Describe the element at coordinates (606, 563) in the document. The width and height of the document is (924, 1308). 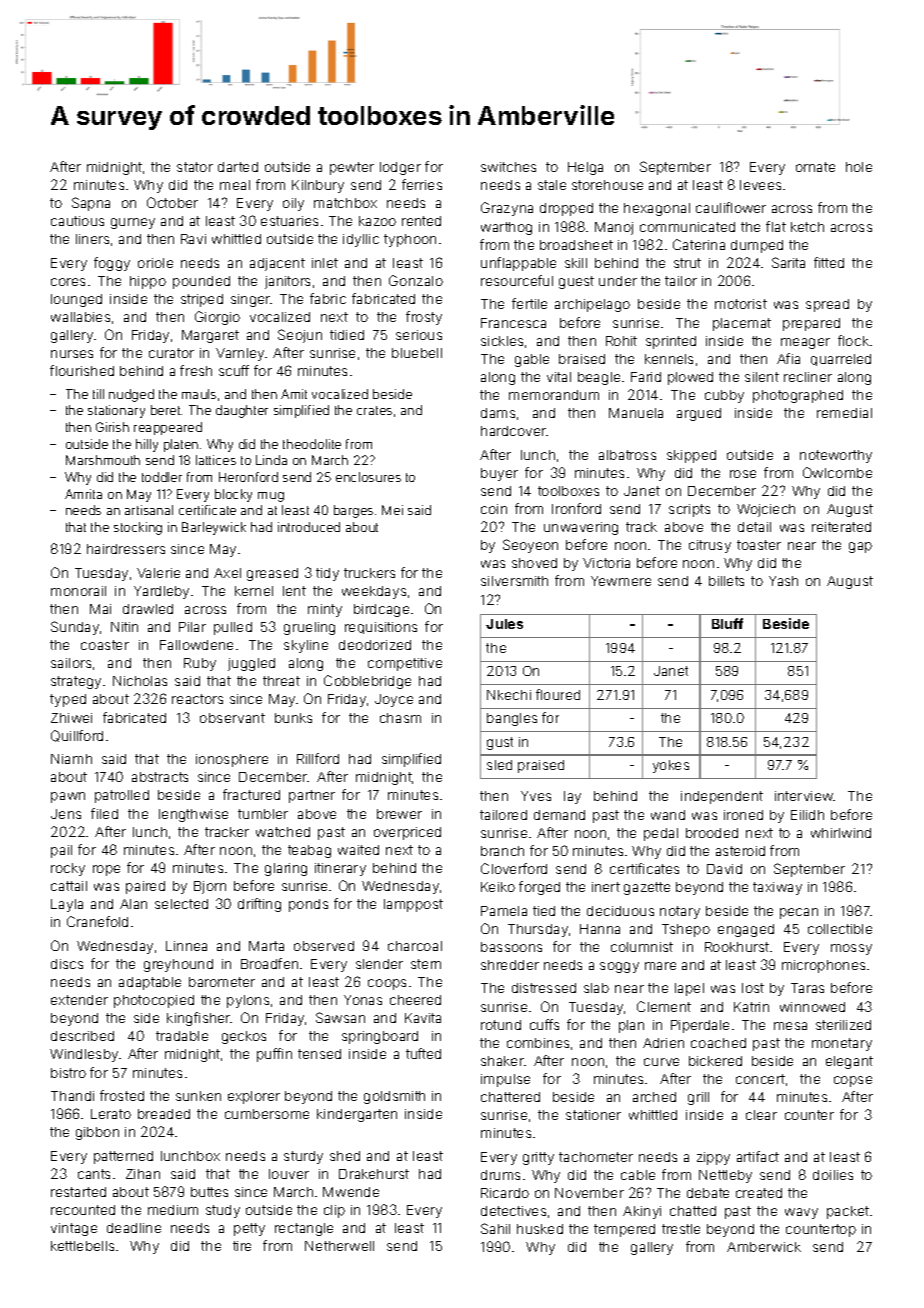
I see `Victoria` at that location.
